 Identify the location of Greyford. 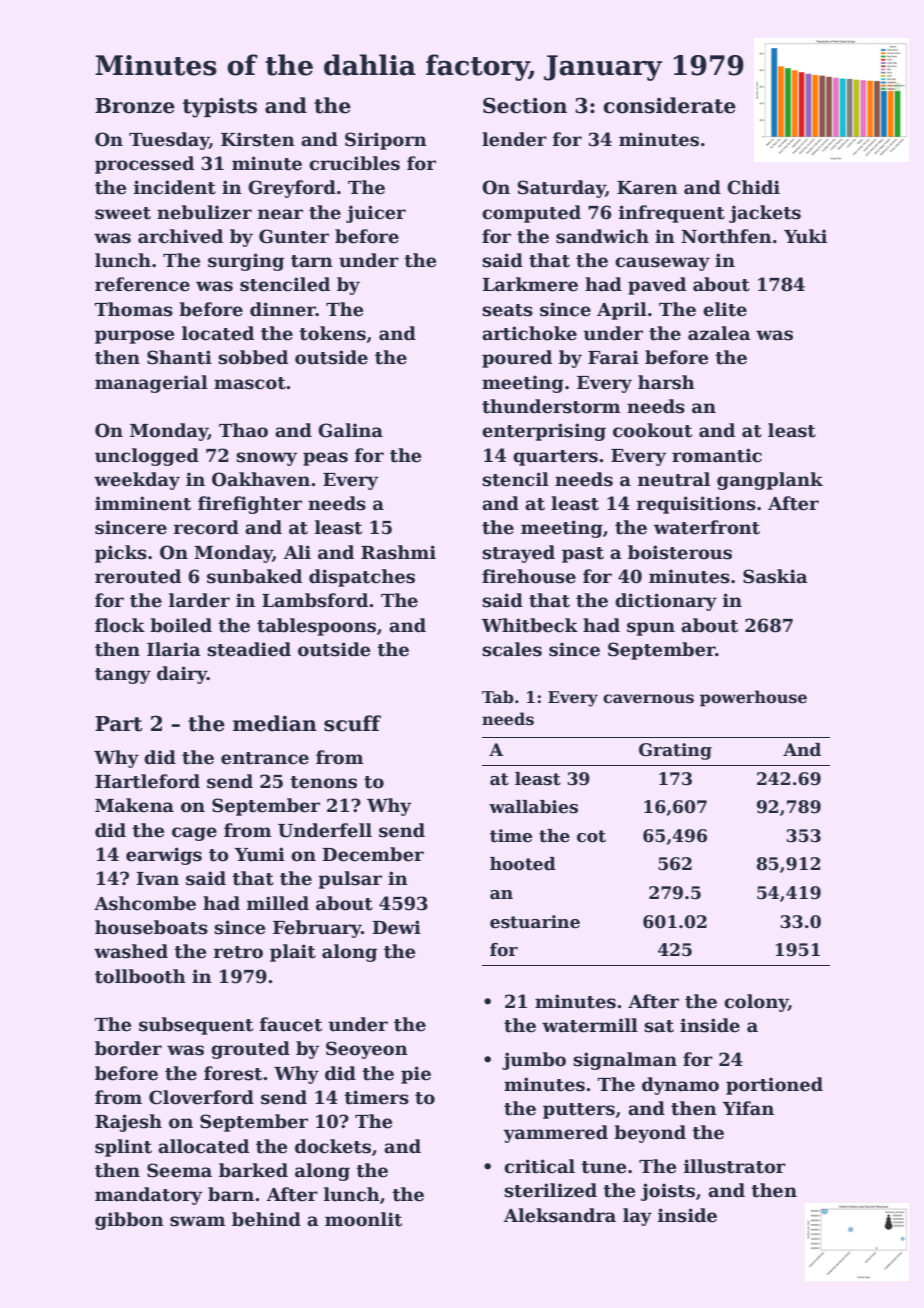
(292, 189).
